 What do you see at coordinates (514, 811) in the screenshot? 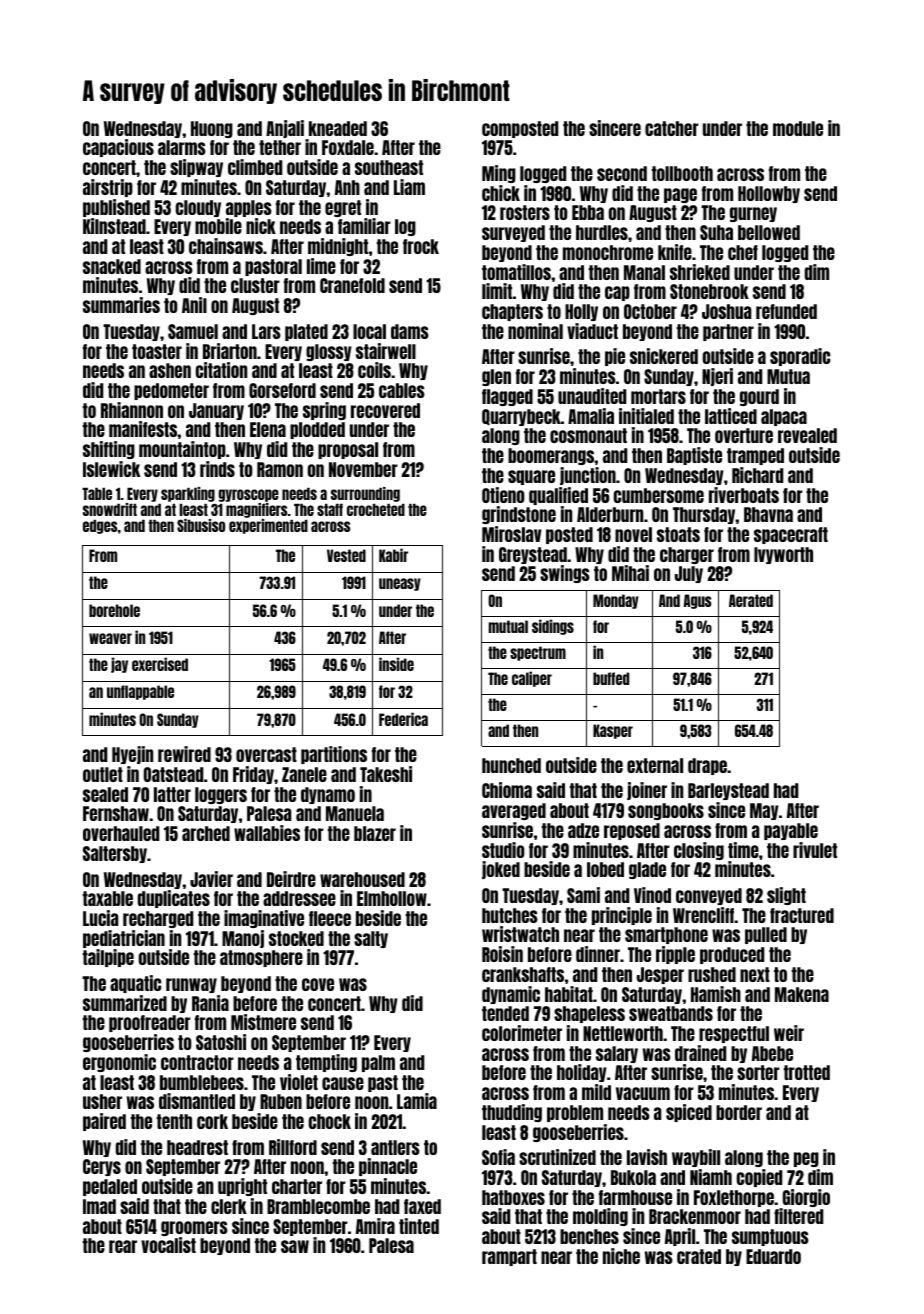
I see `averaged` at bounding box center [514, 811].
